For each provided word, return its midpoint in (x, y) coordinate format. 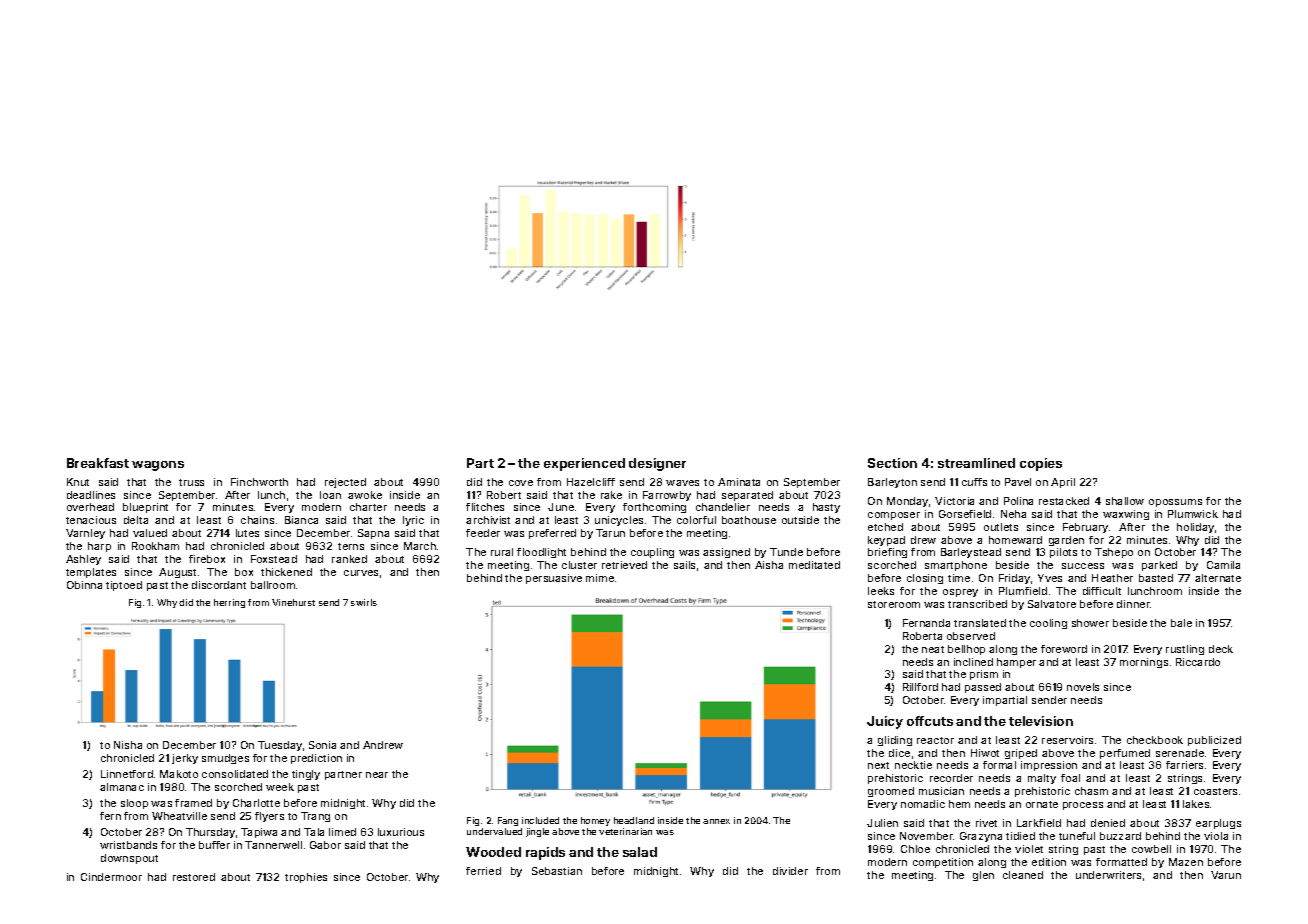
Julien (882, 823)
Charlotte (256, 803)
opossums (1175, 503)
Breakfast (98, 463)
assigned (726, 553)
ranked (349, 559)
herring (229, 603)
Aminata (739, 482)
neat (933, 649)
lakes (1196, 804)
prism (984, 675)
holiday (1195, 528)
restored (194, 877)
